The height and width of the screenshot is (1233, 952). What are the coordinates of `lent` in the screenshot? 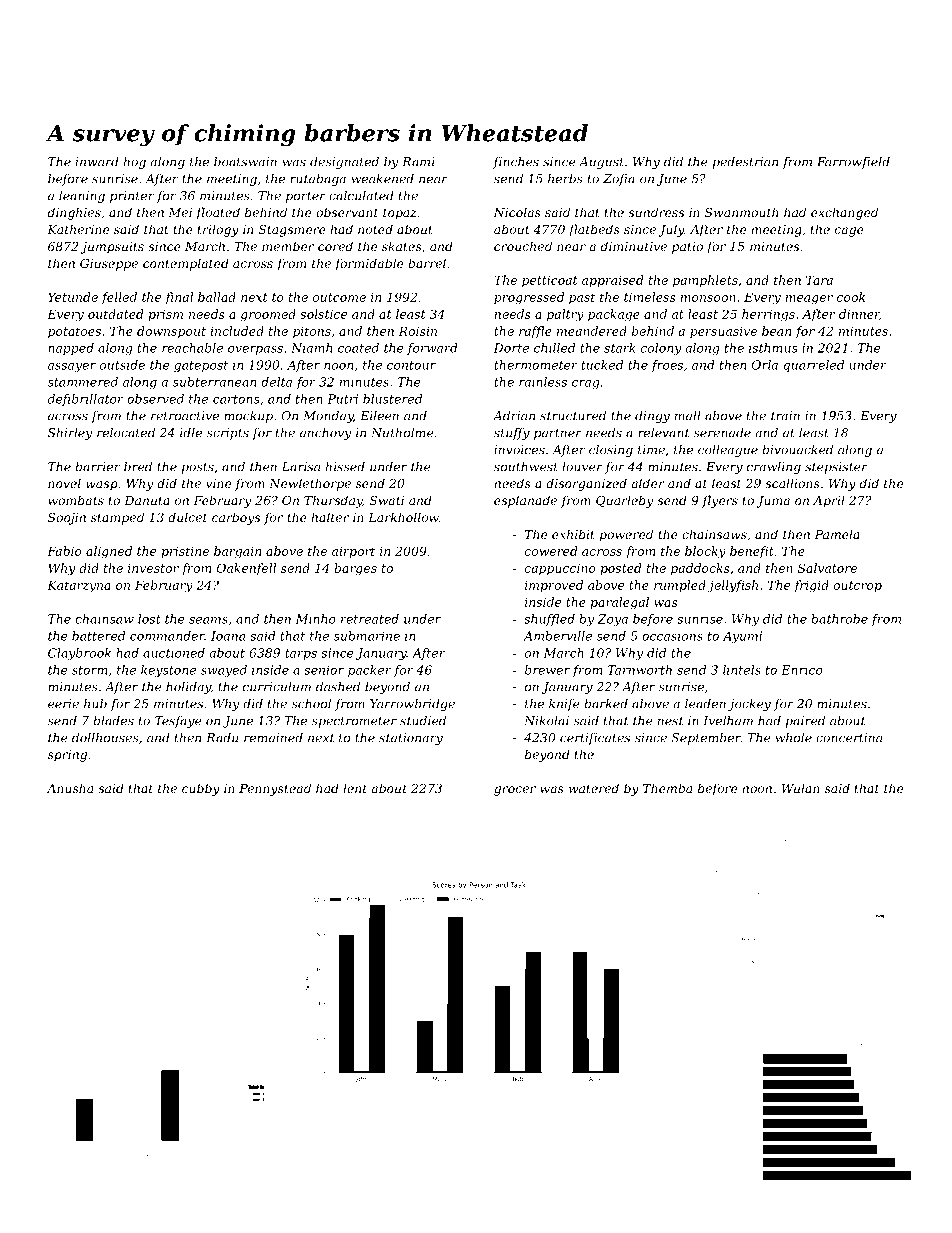 It's located at (355, 788).
